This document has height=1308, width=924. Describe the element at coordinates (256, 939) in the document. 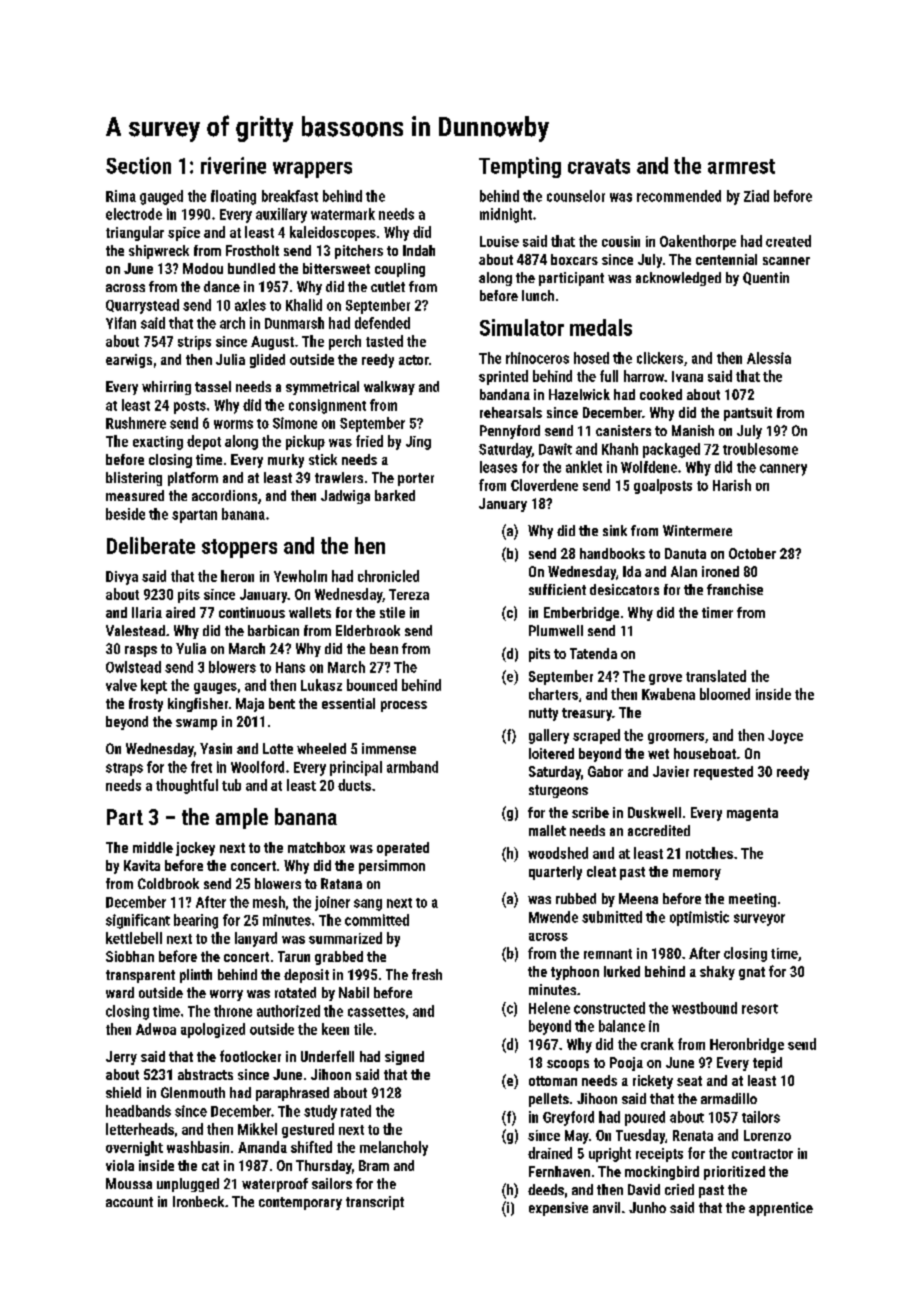

I see `lanyard` at that location.
